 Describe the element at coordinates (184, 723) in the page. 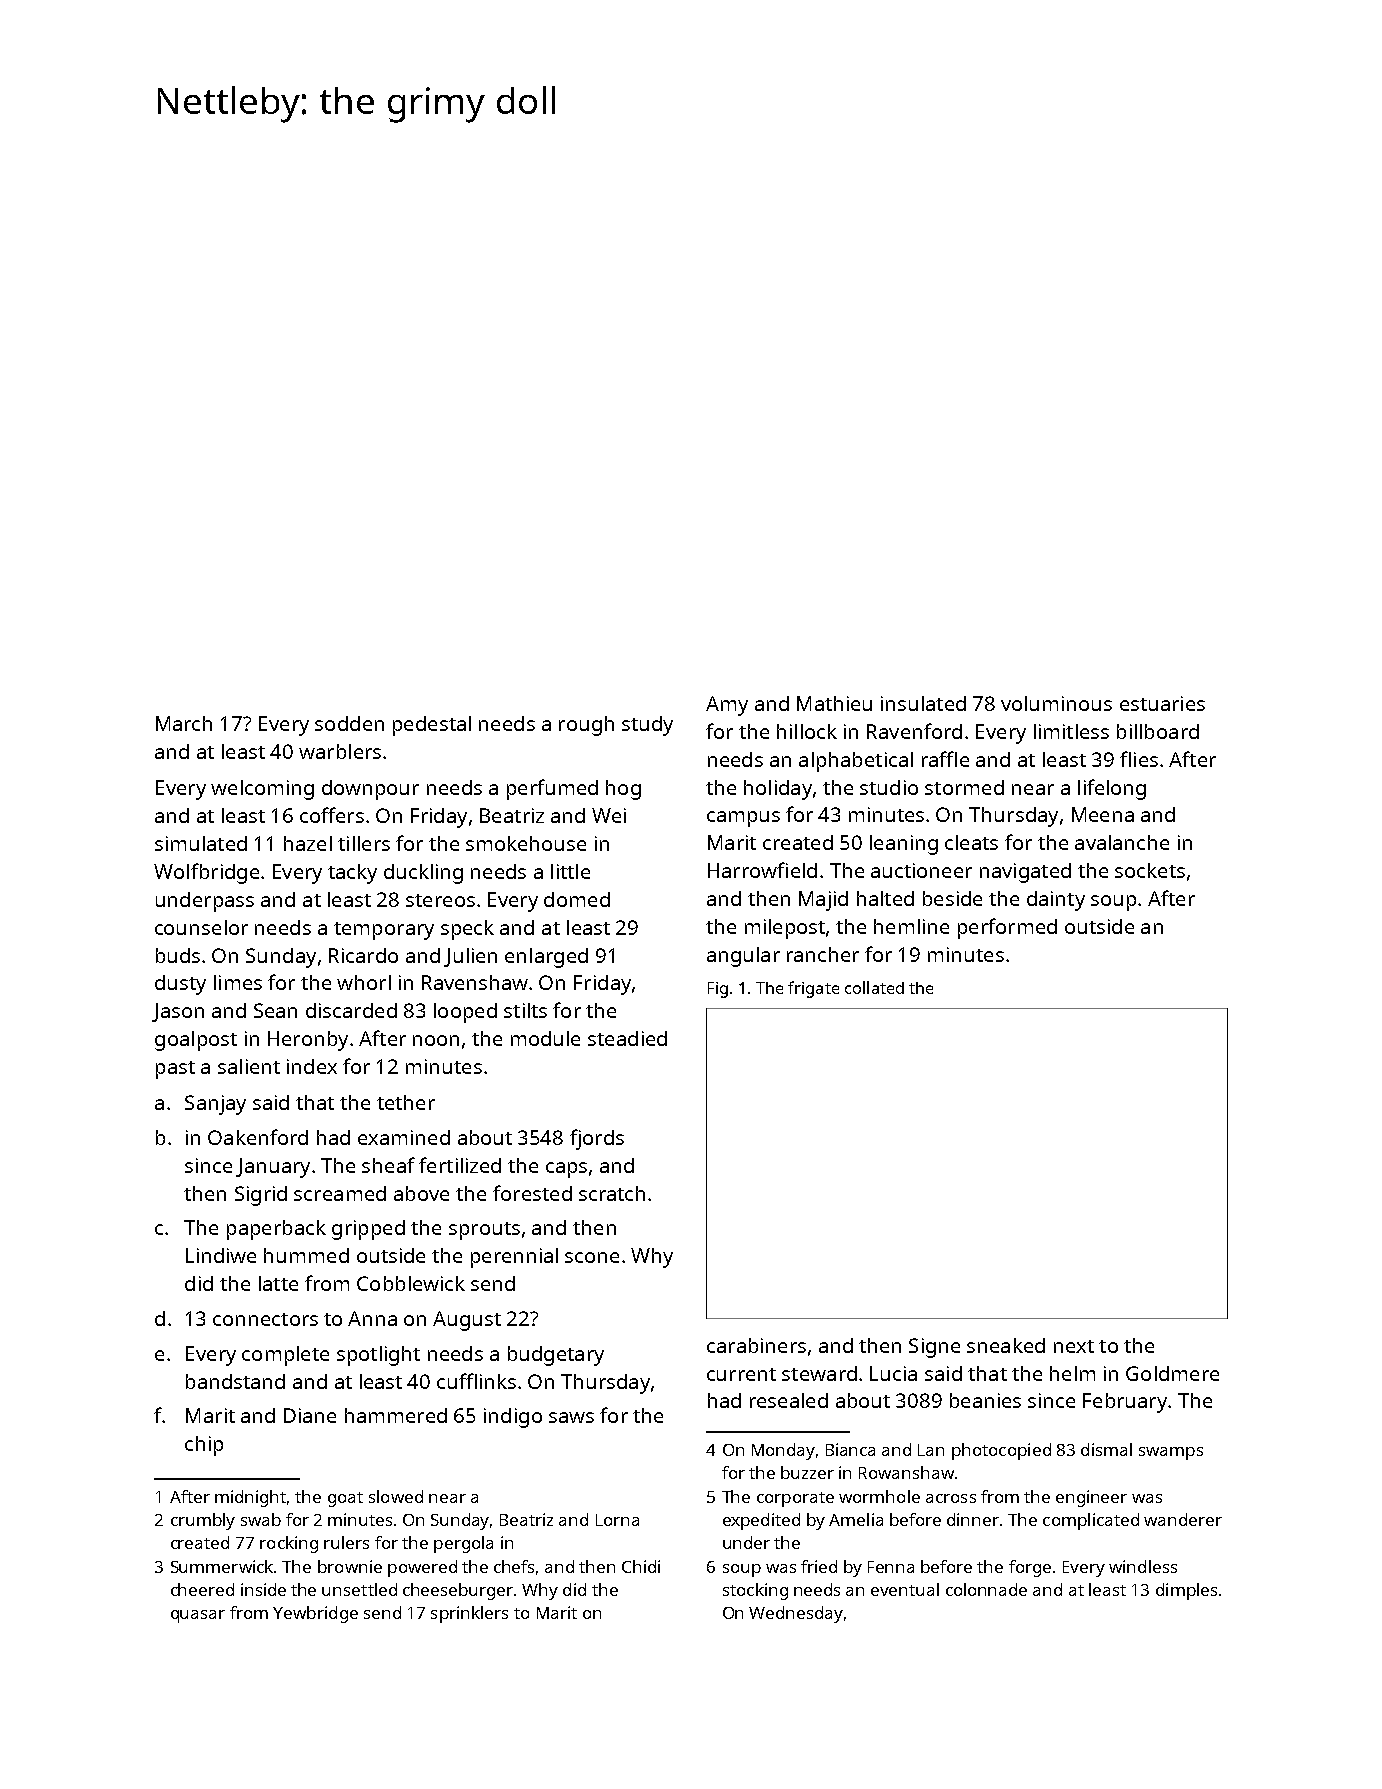

I see `March` at that location.
